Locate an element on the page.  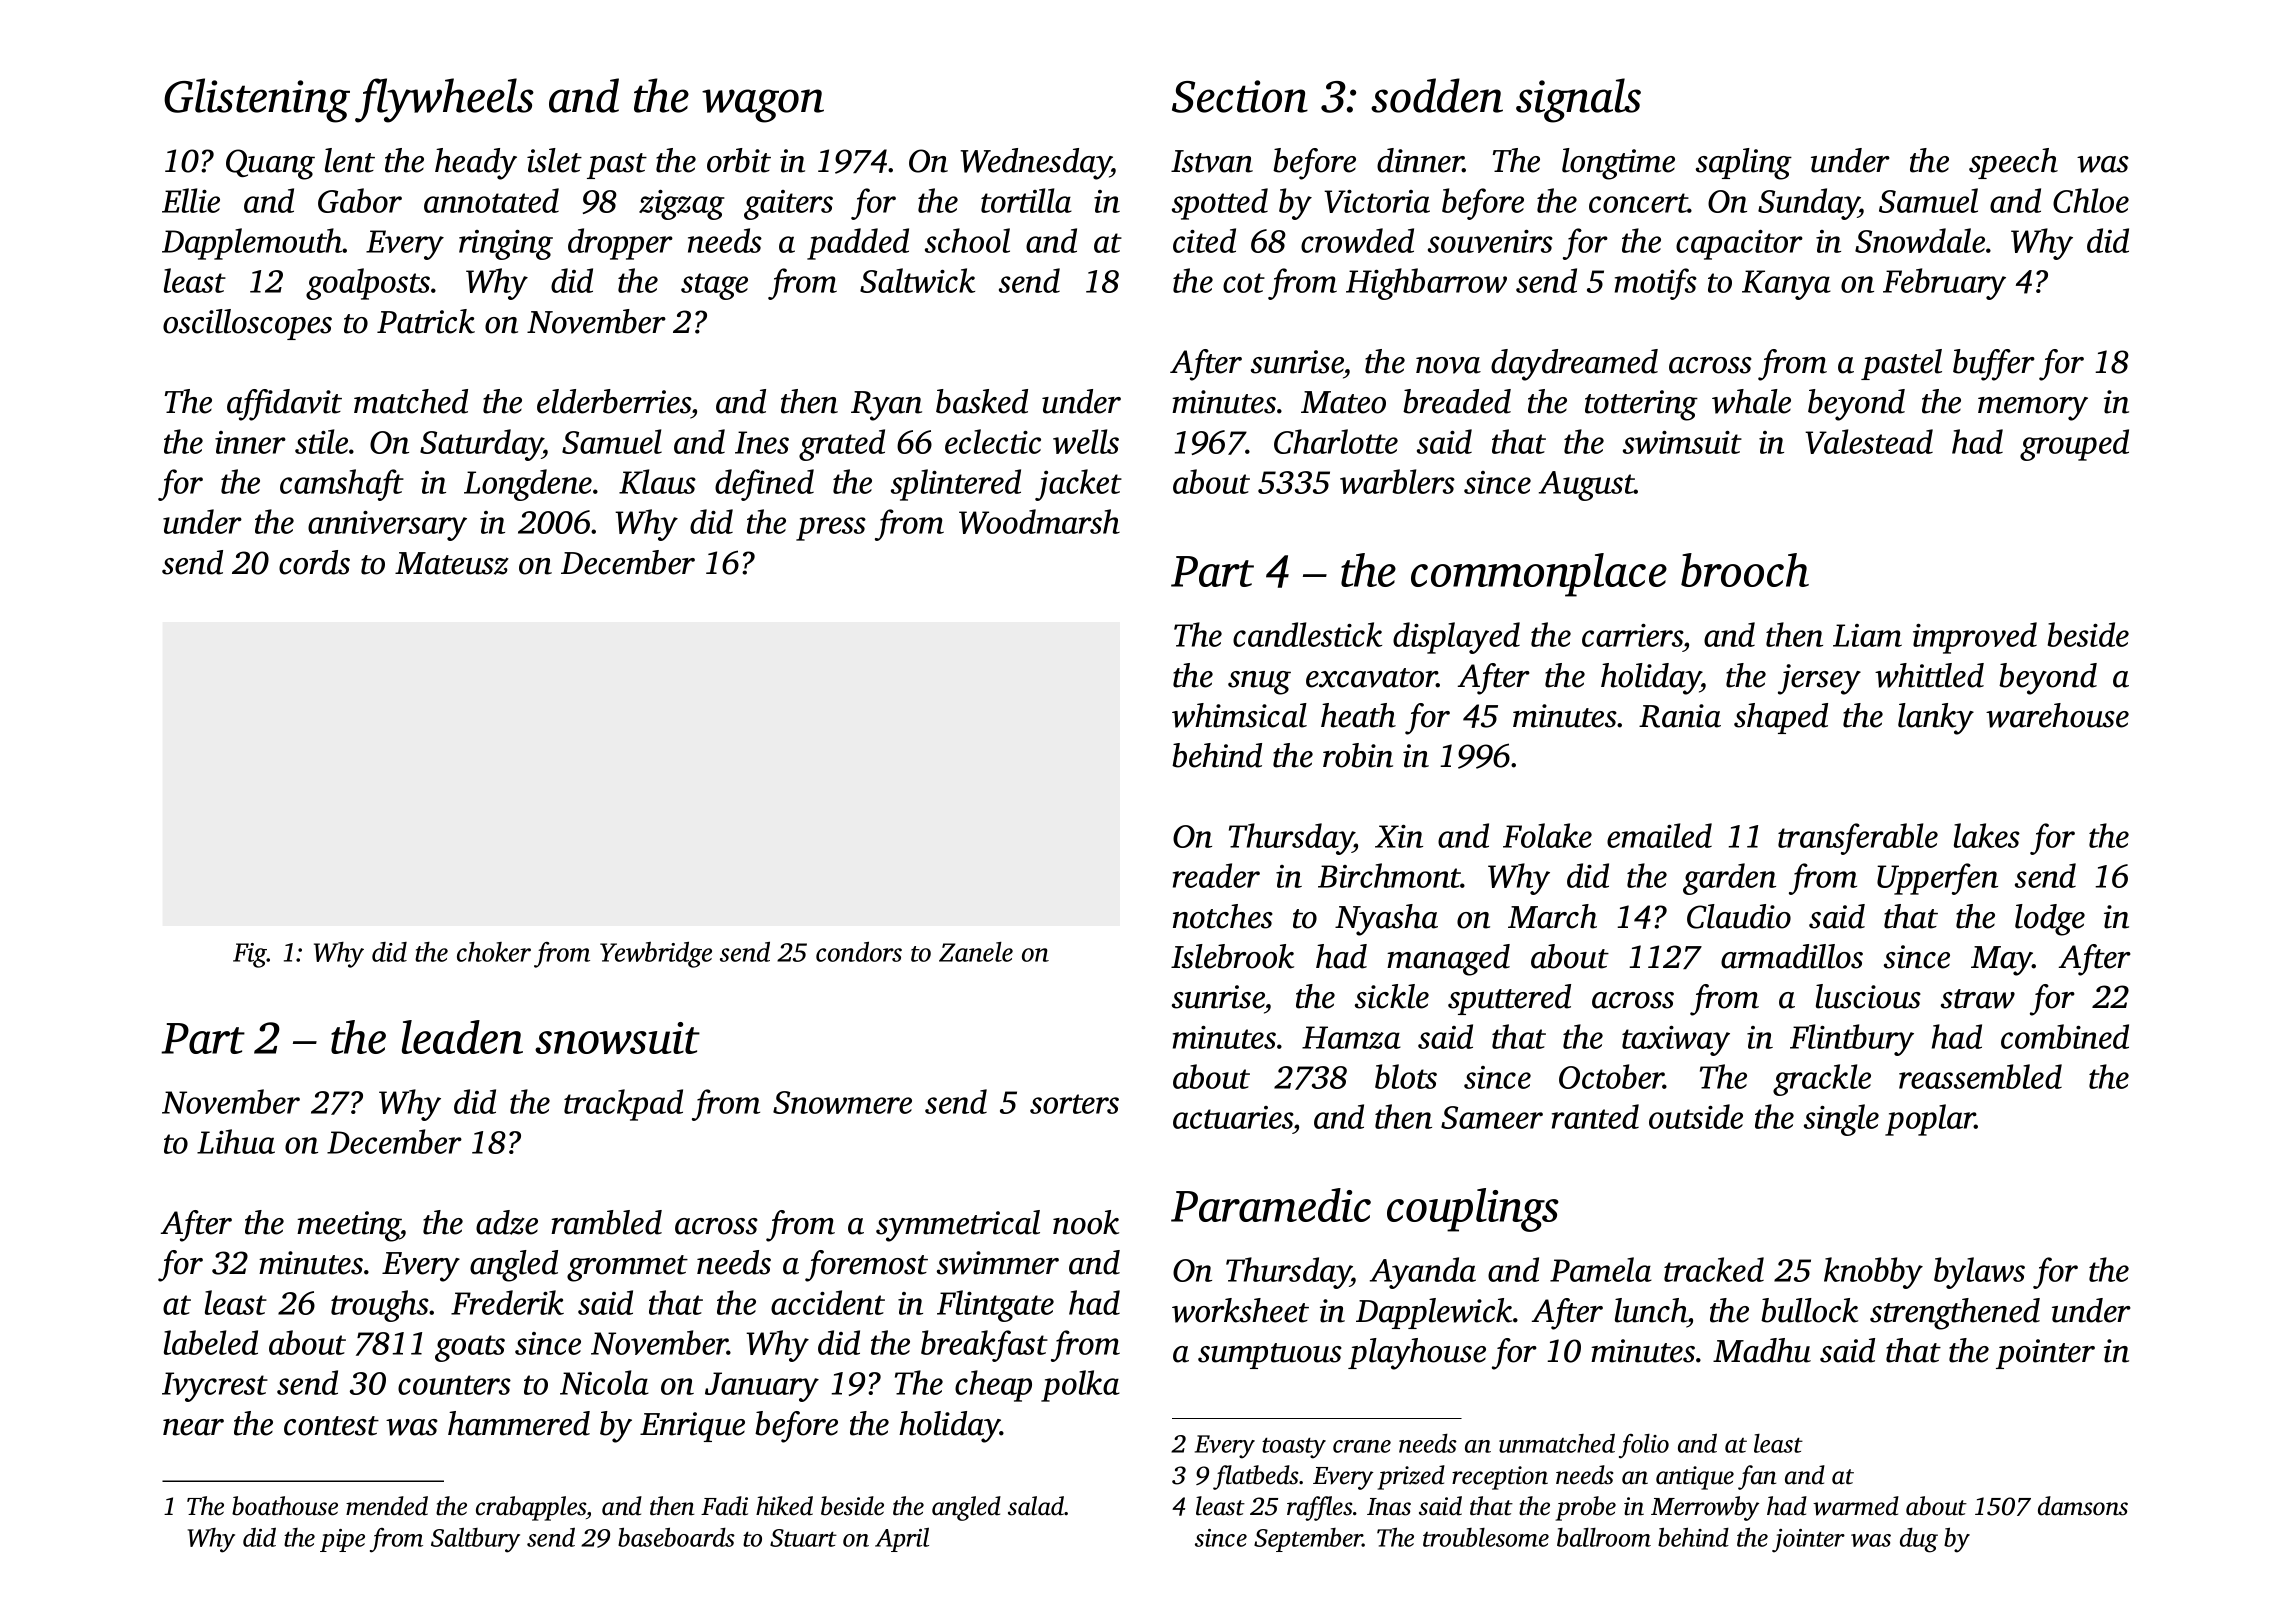
choker is located at coordinates (494, 952).
